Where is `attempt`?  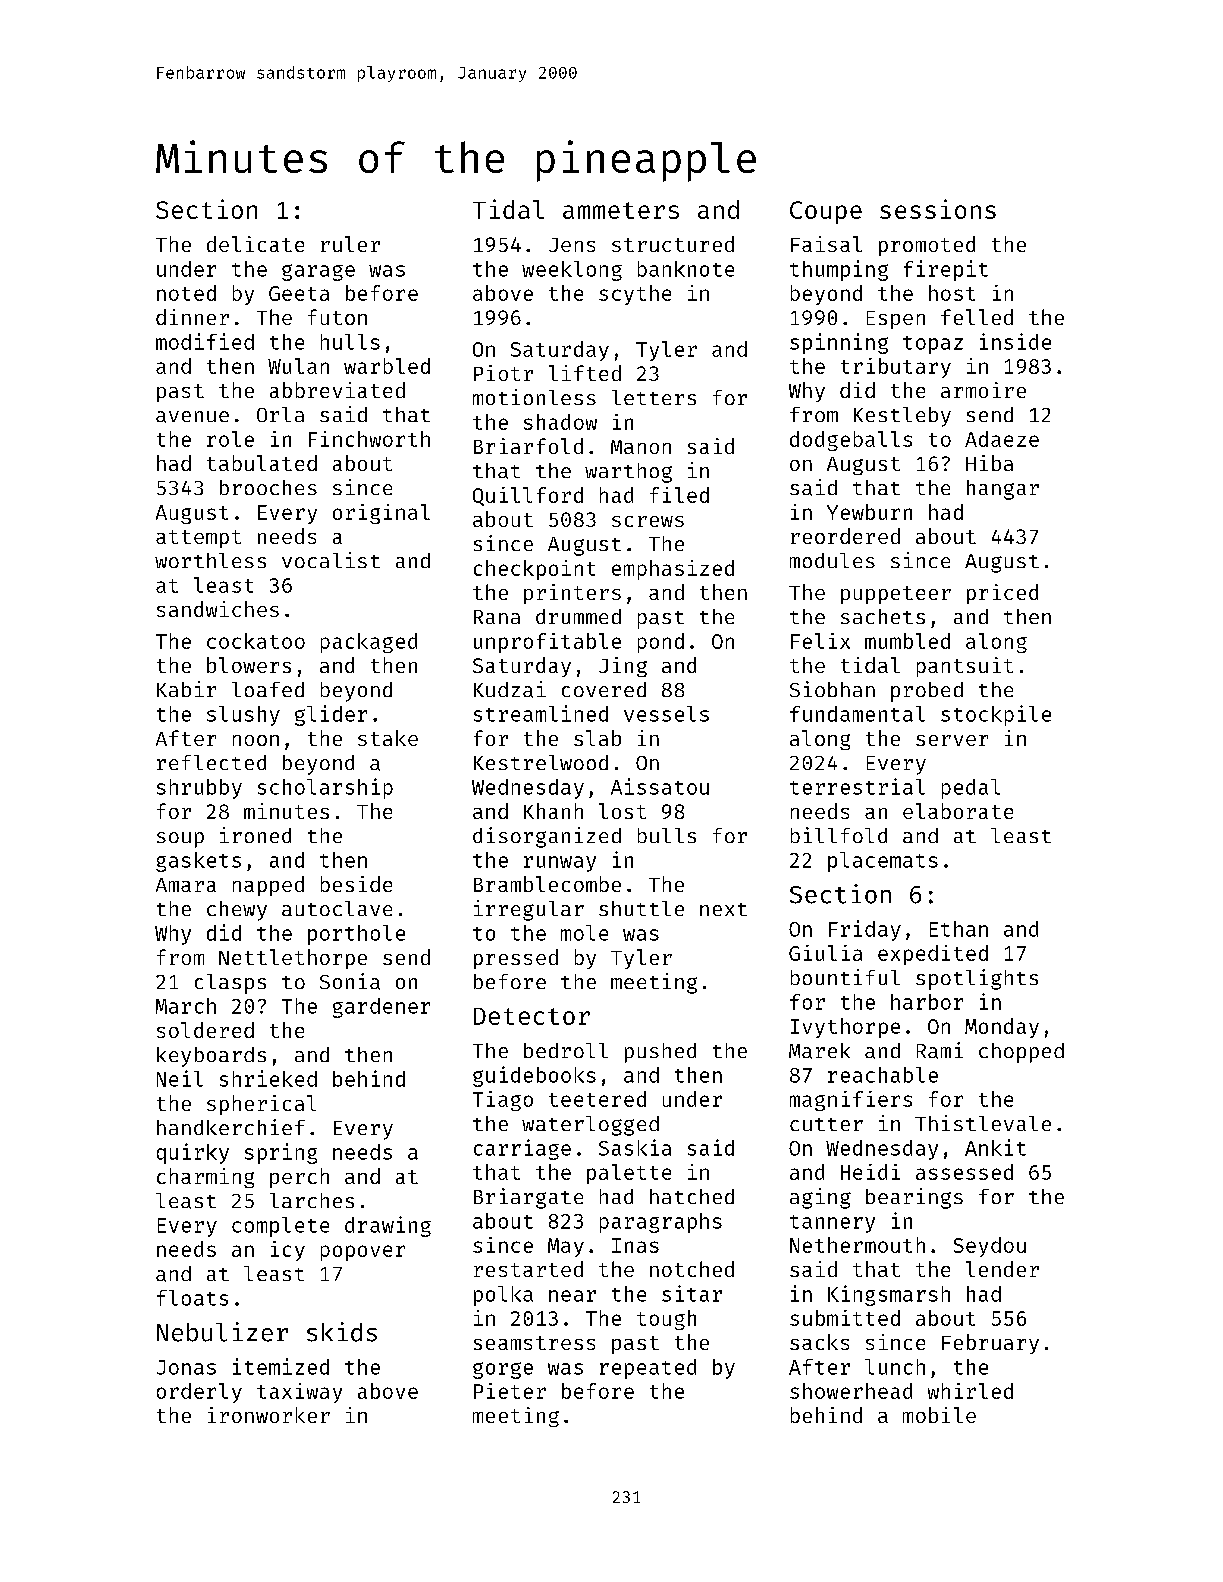
attempt is located at coordinates (198, 539).
